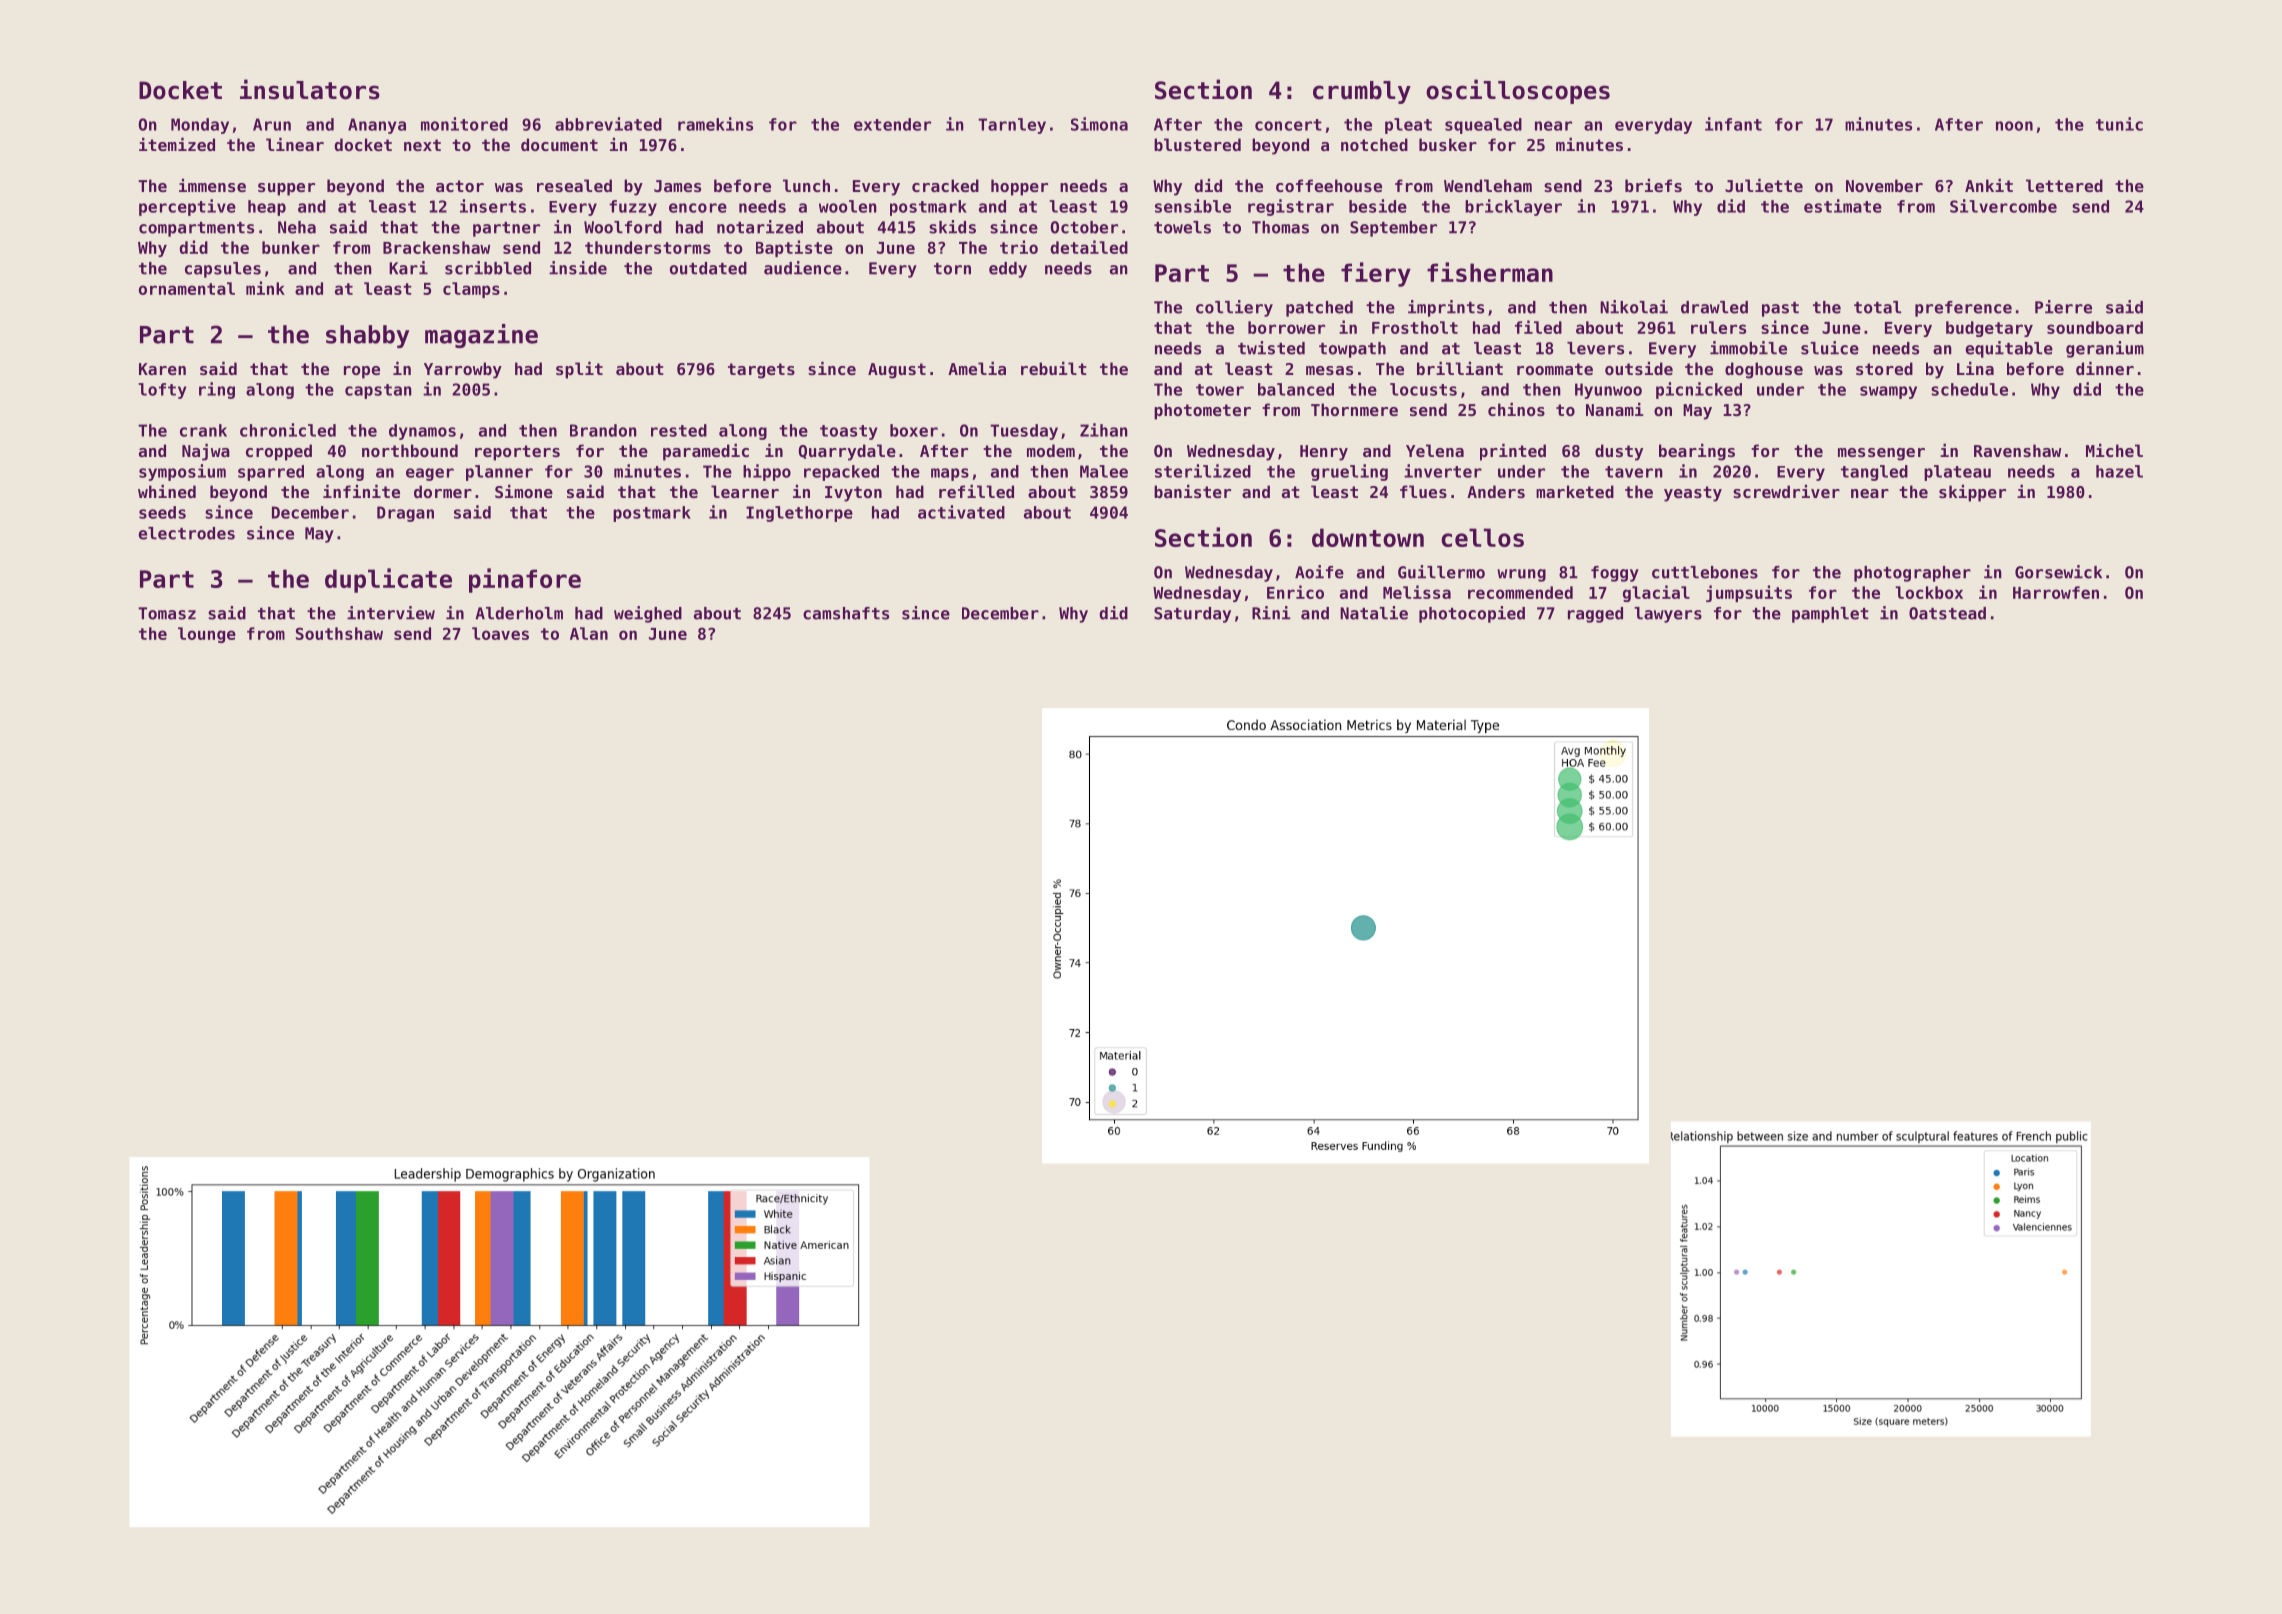 The image size is (2282, 1614). What do you see at coordinates (500, 633) in the page?
I see `loaves` at bounding box center [500, 633].
